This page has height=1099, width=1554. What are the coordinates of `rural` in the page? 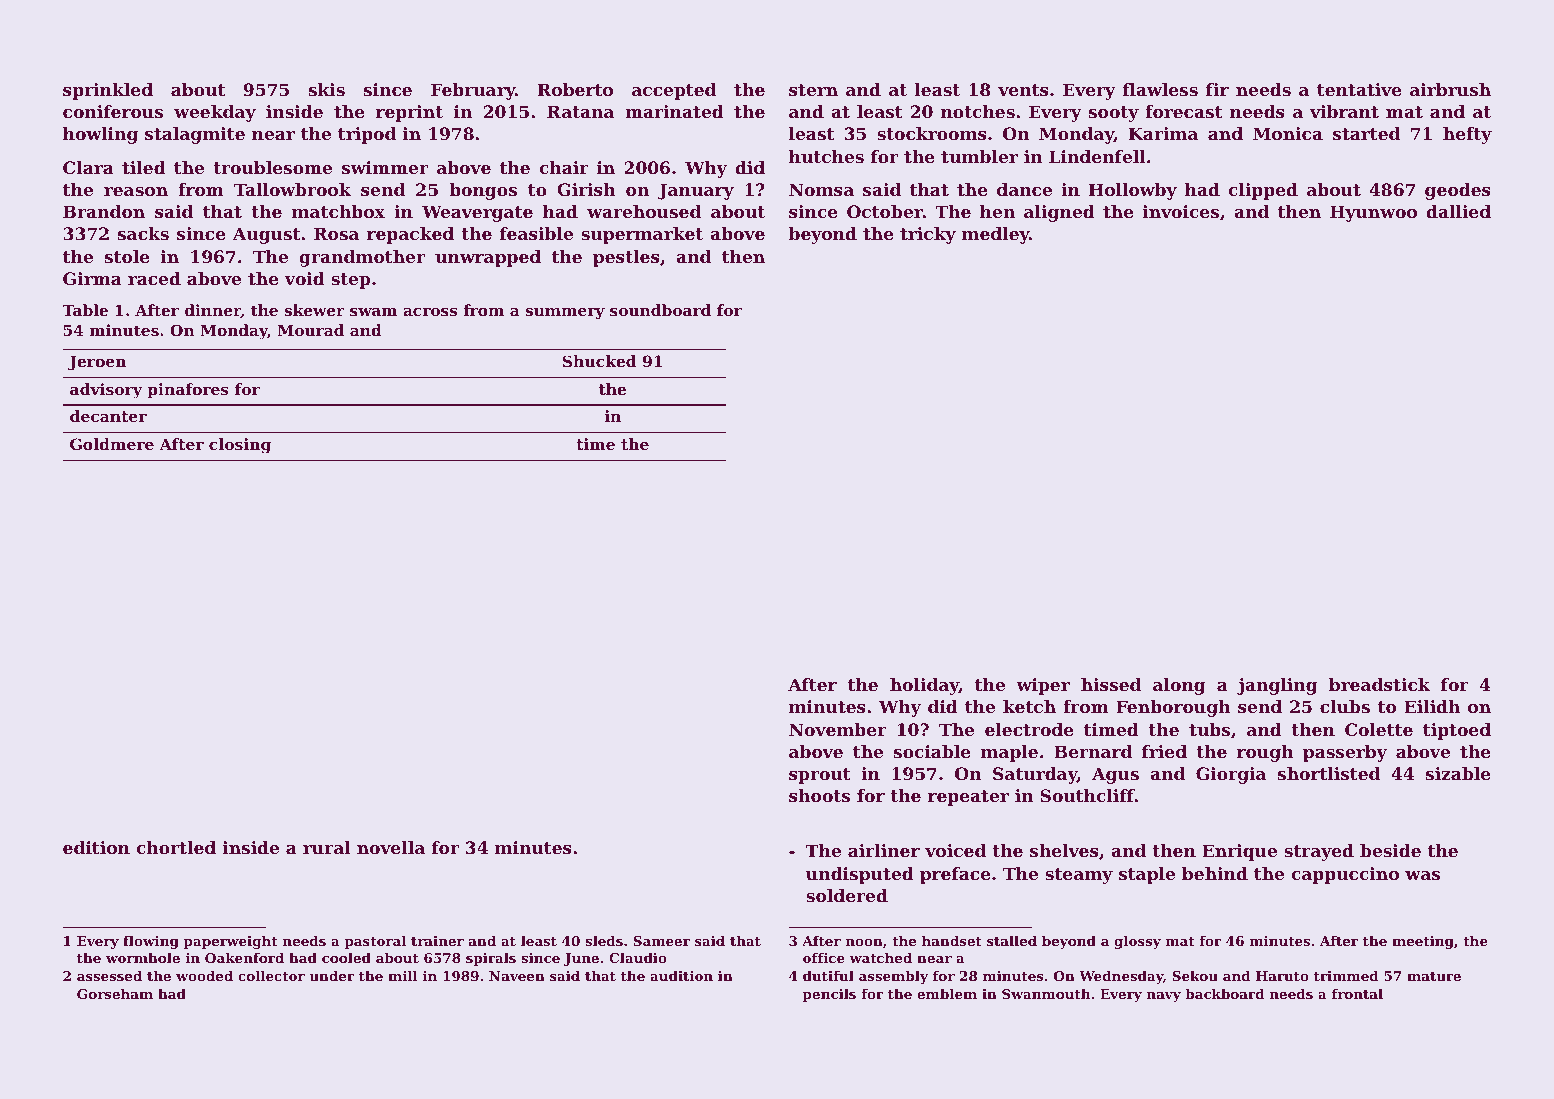 It's located at (327, 847).
